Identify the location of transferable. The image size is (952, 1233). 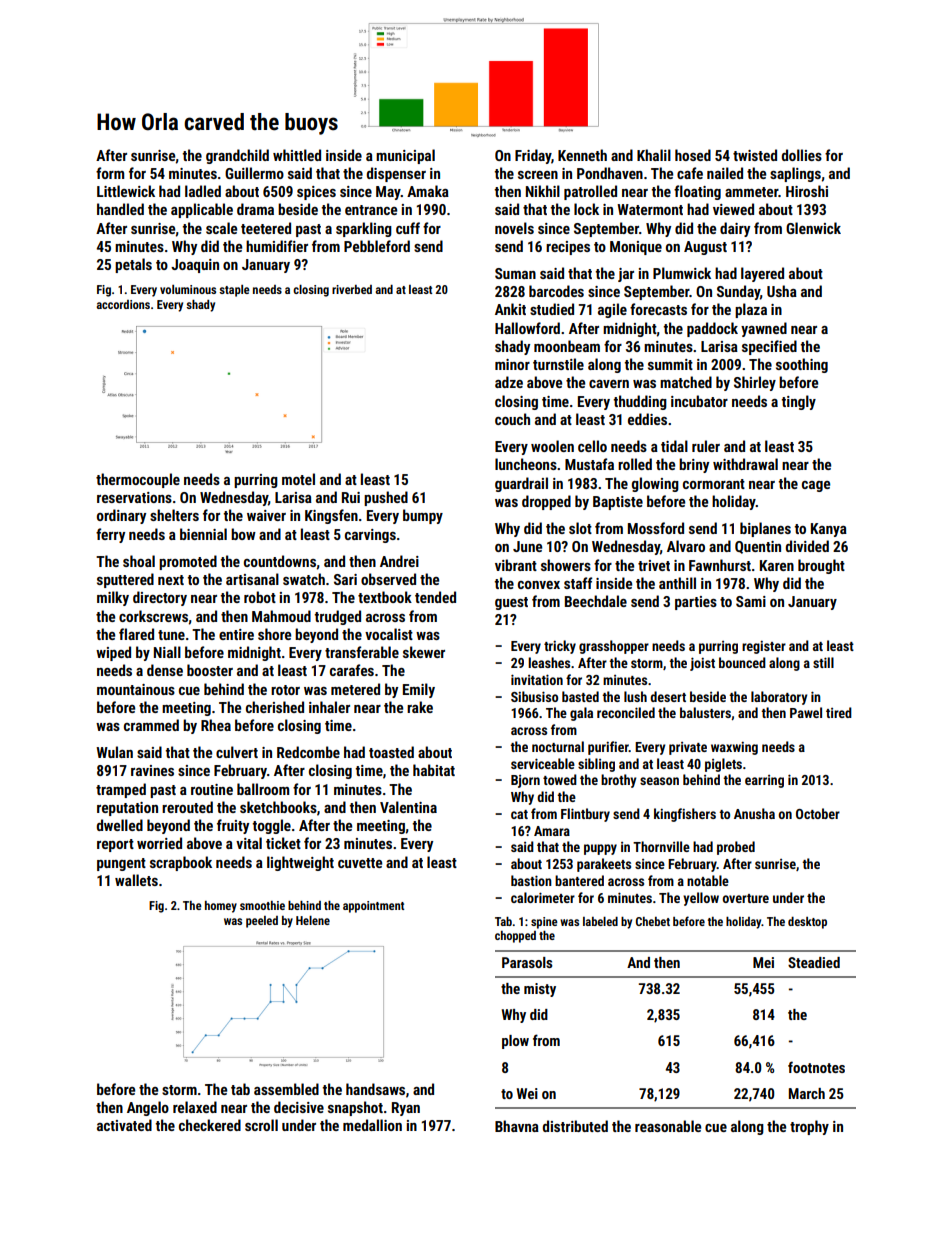
(362, 652).
